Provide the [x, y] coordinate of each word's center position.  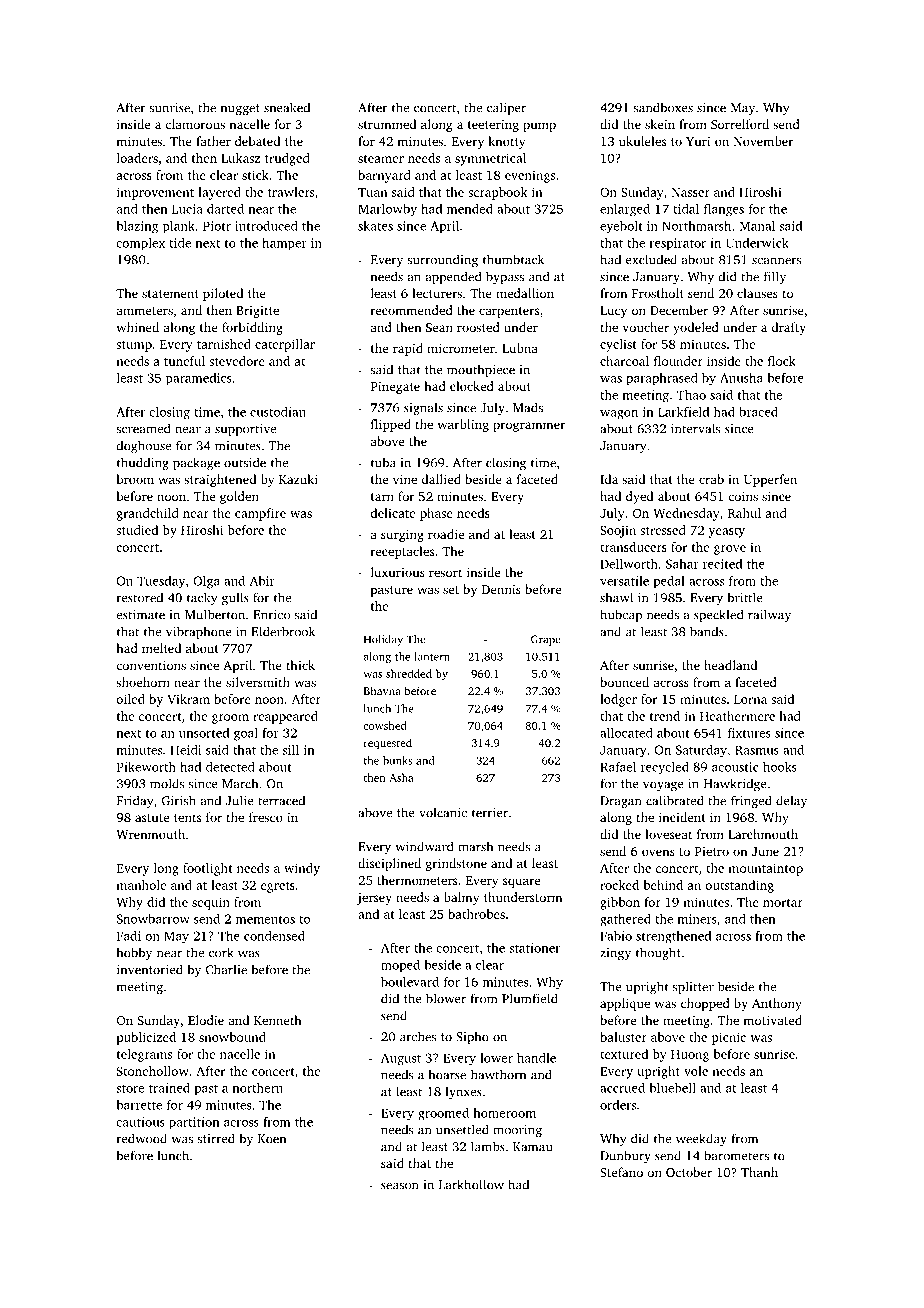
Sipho [472, 1037]
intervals [695, 428]
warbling [463, 425]
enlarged [625, 210]
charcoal [624, 361]
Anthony [777, 1004]
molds [167, 783]
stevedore [237, 361]
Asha [401, 777]
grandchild [148, 514]
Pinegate [395, 388]
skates [375, 226]
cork [221, 952]
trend [665, 716]
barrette [139, 1105]
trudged [287, 159]
